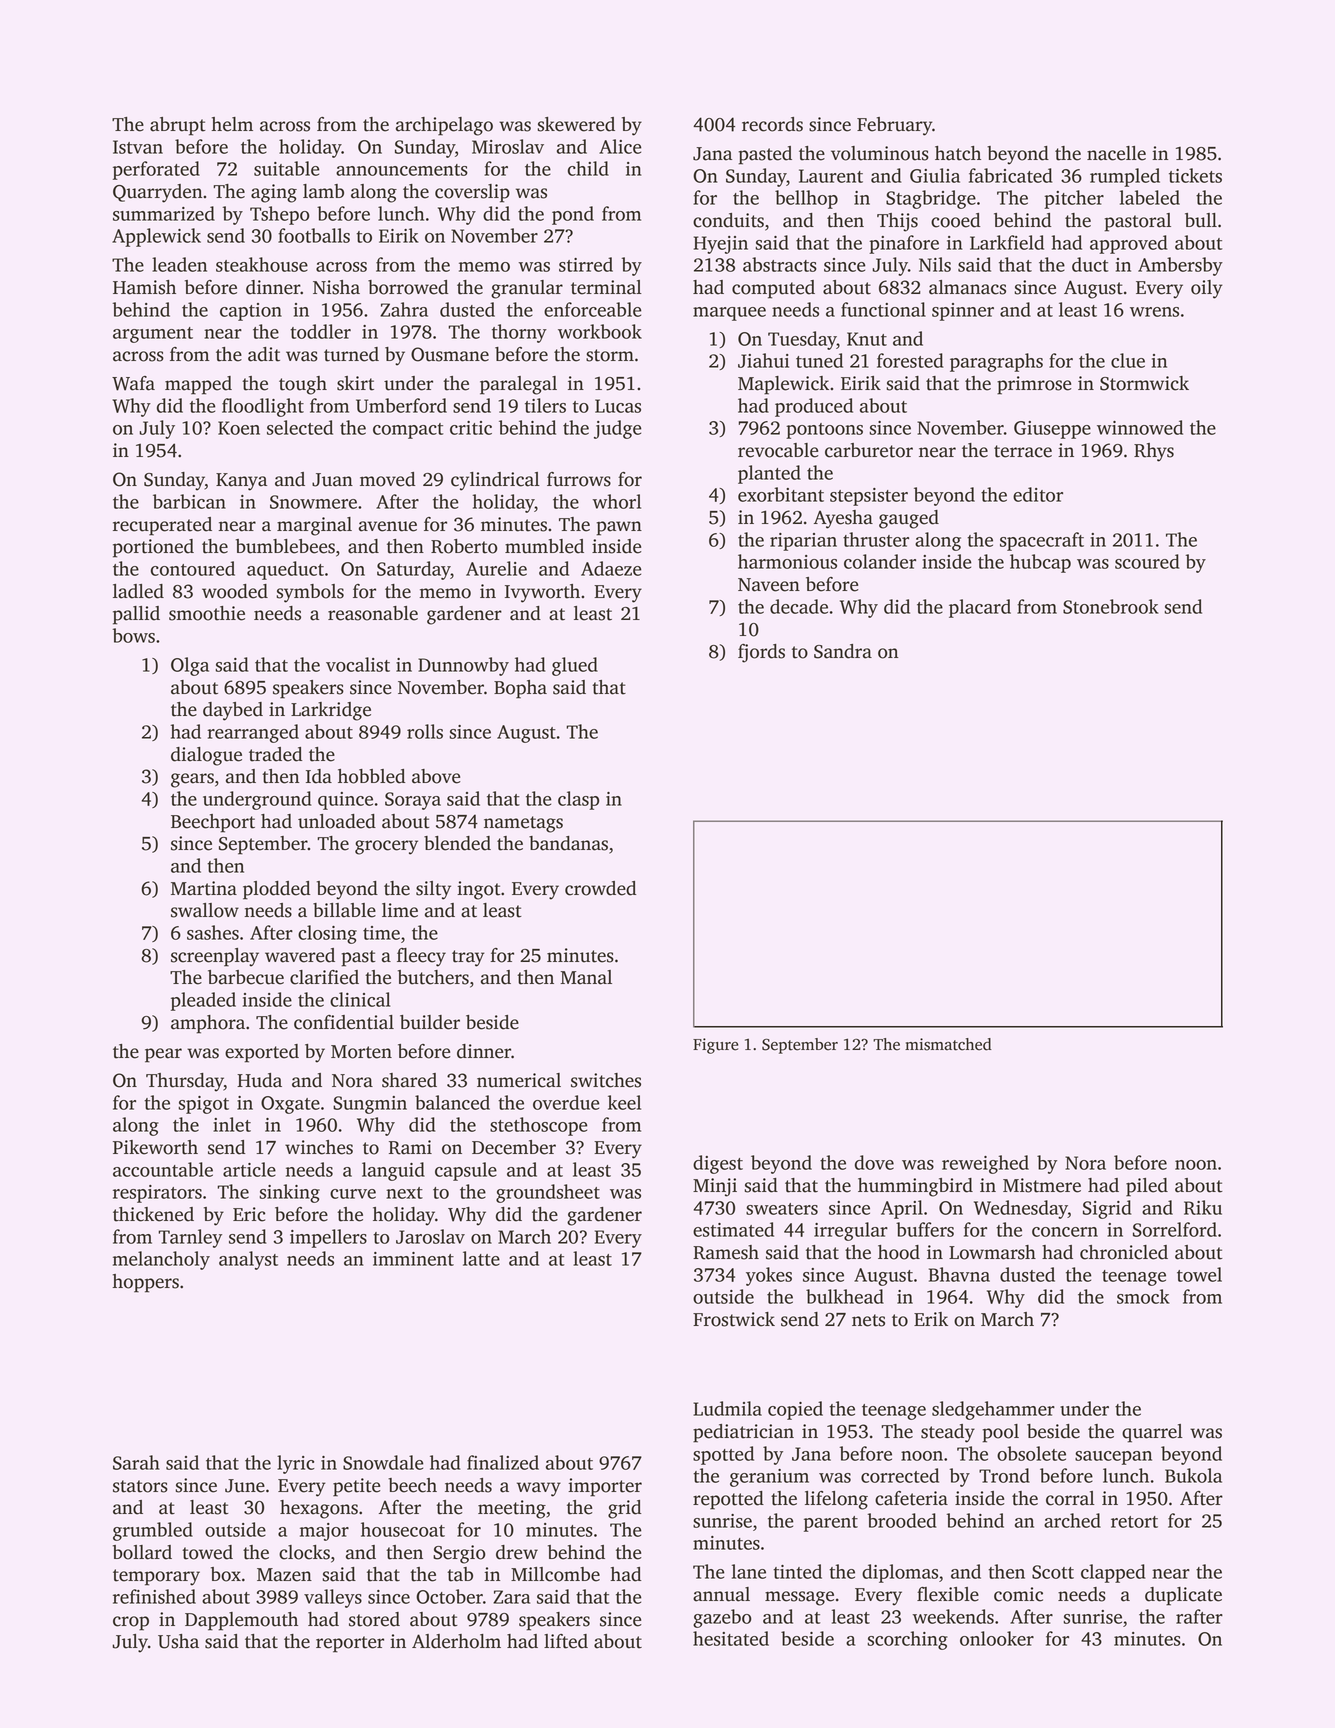 The width and height of the document is (1335, 1728). Describe the element at coordinates (573, 215) in the document. I see `pond` at that location.
